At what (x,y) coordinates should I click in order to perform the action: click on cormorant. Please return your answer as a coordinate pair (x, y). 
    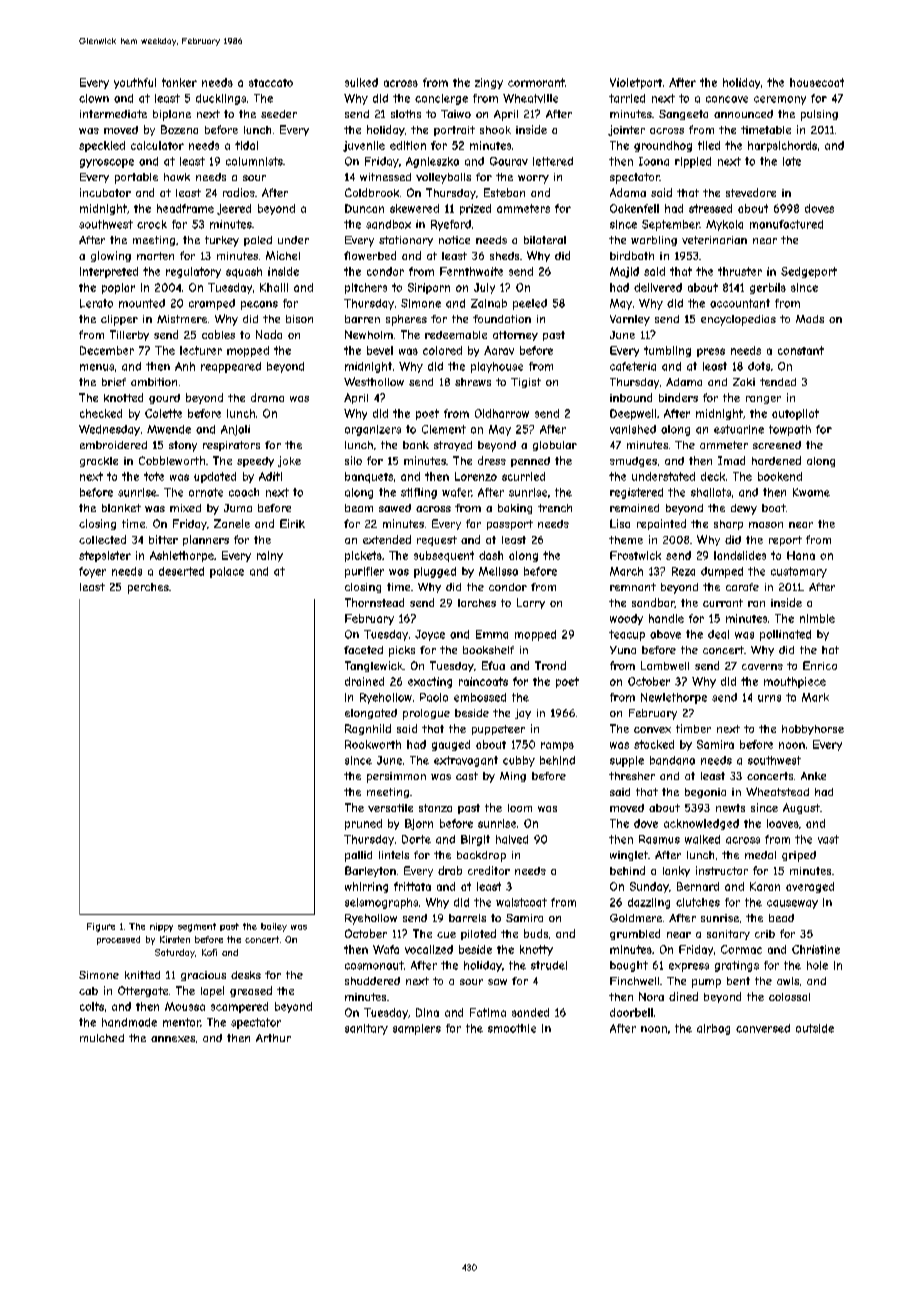
    Looking at the image, I should click on (536, 82).
